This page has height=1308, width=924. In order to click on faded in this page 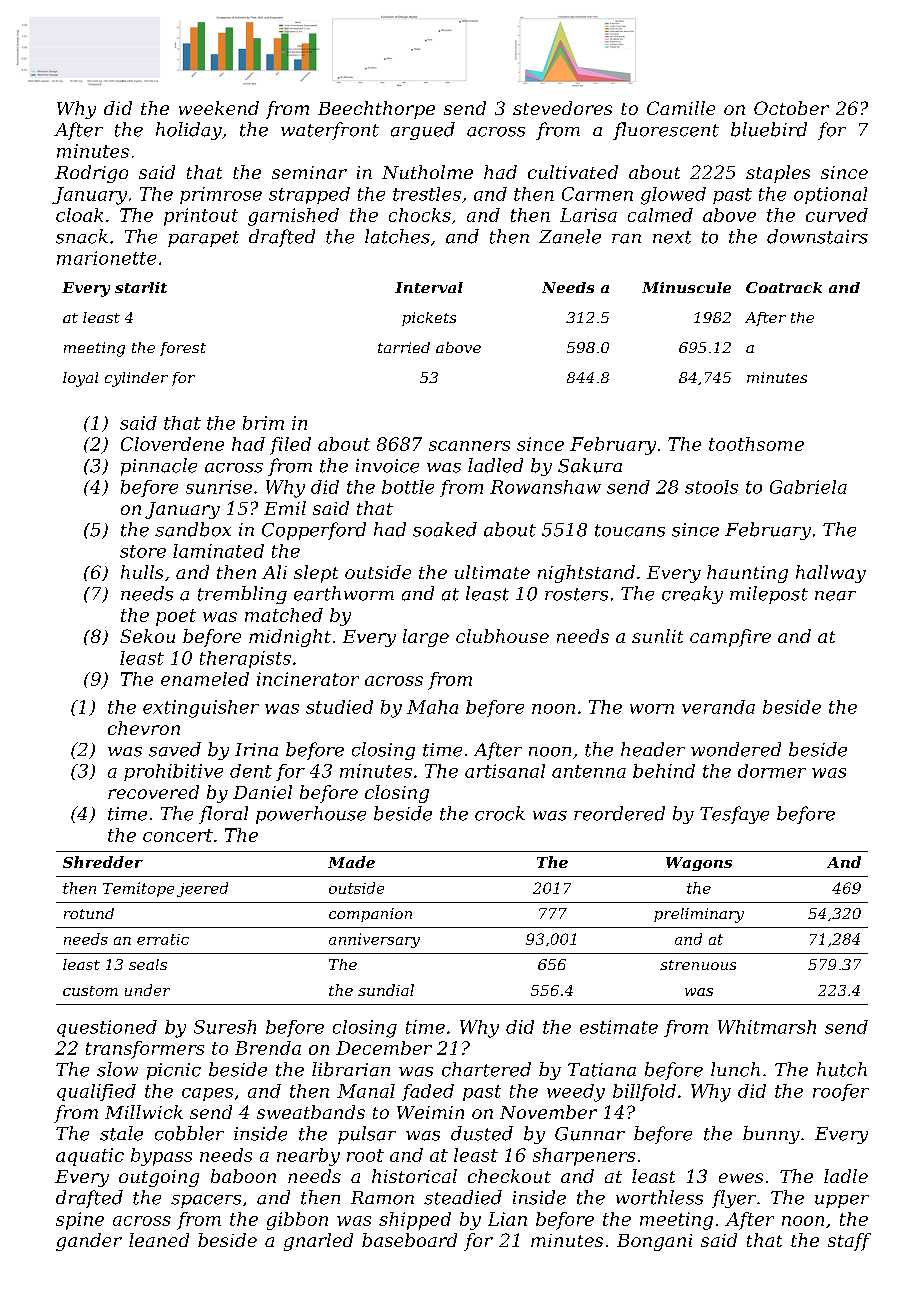, I will do `click(428, 1092)`.
